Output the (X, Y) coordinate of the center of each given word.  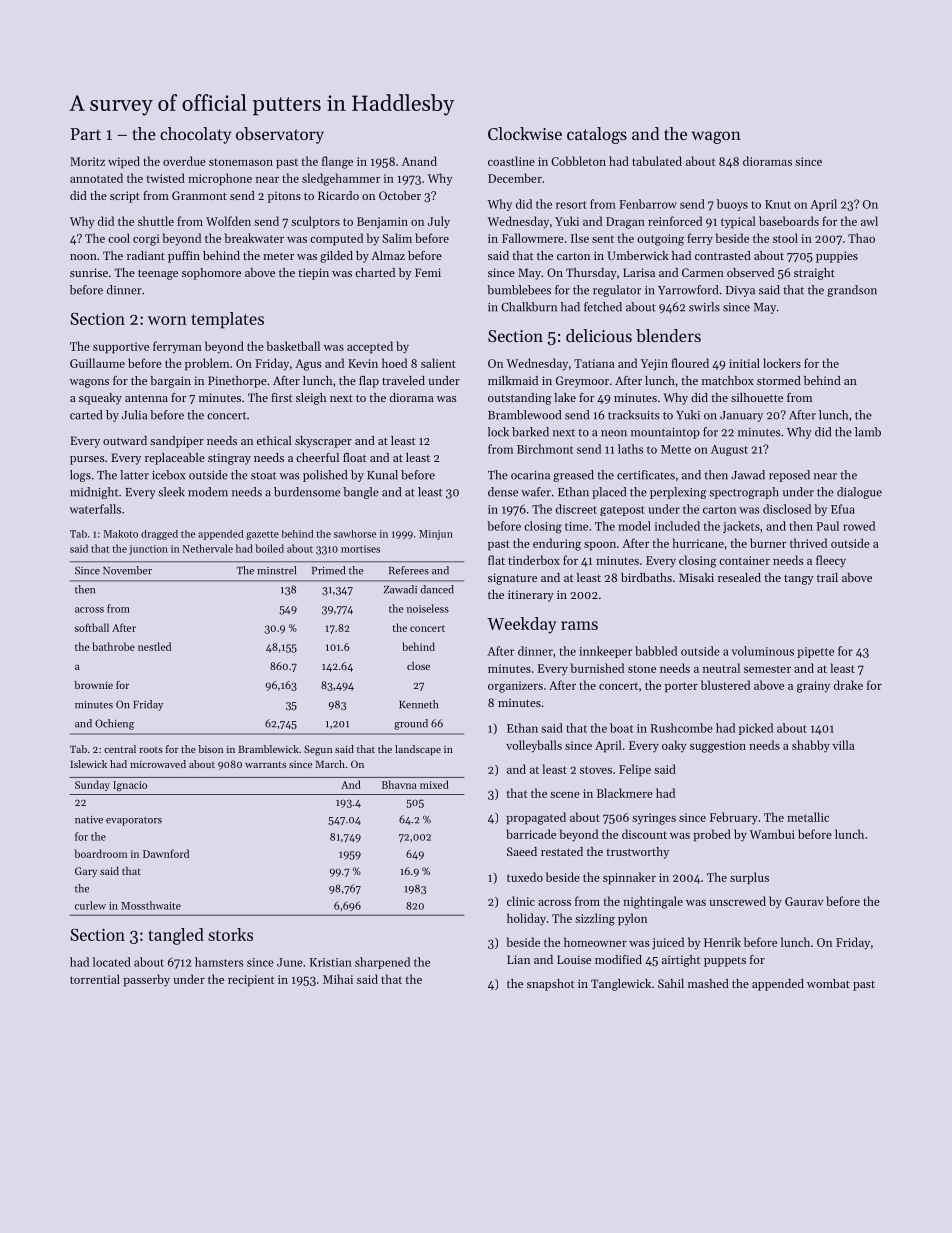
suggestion (718, 747)
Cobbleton (578, 161)
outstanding (520, 399)
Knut (778, 204)
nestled (154, 646)
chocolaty (195, 135)
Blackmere (625, 793)
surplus (749, 878)
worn (167, 320)
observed (750, 272)
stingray (229, 459)
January (741, 416)
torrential (95, 979)
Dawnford (166, 853)
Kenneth (418, 704)
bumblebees (519, 290)
